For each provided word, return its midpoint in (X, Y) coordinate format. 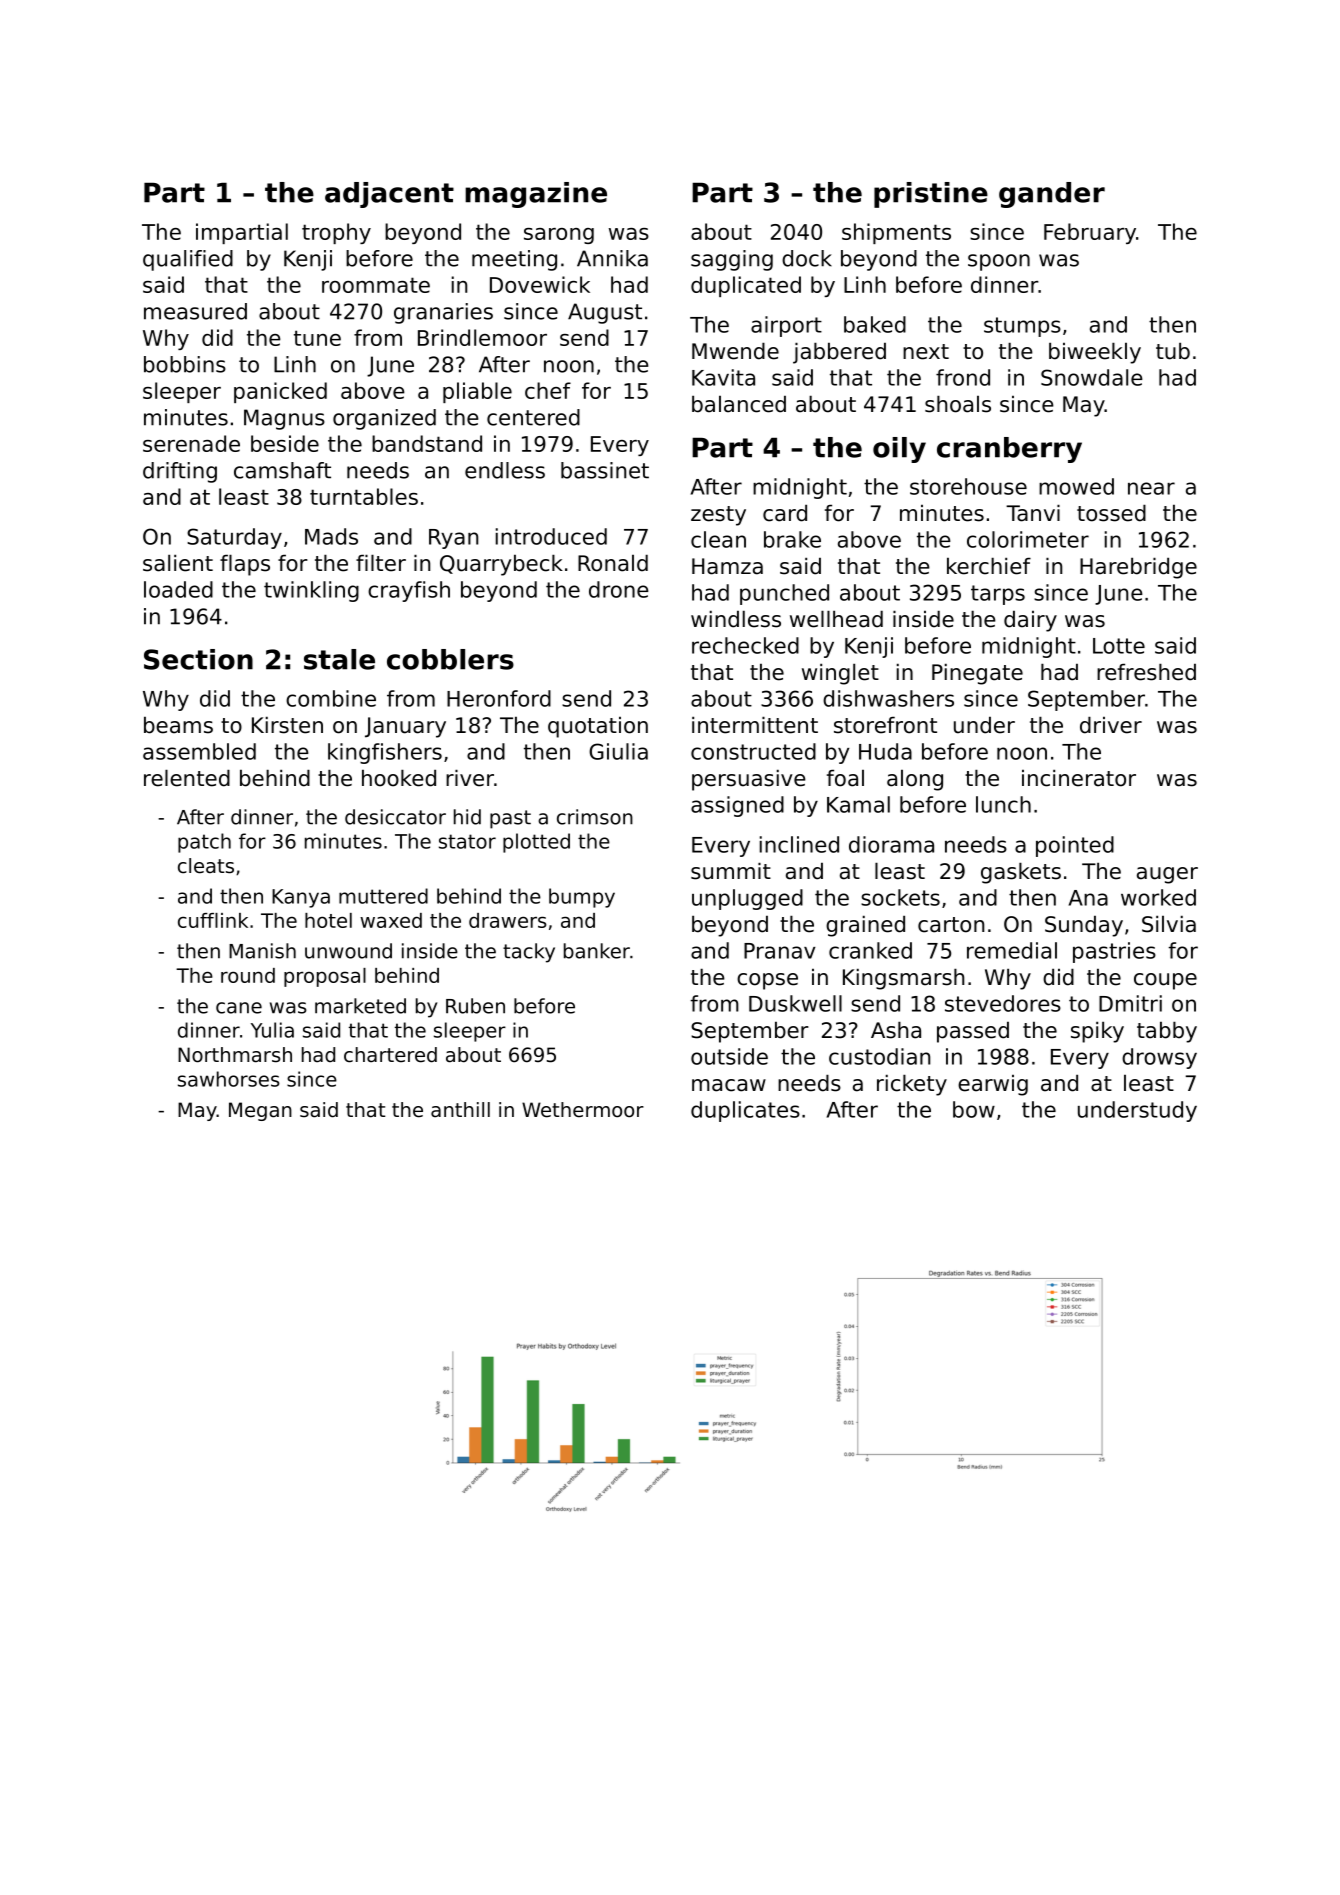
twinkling (311, 591)
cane (239, 1008)
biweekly (1095, 353)
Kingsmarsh (903, 979)
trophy (336, 233)
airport (786, 326)
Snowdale (1092, 377)
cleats (206, 866)
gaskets (1021, 873)
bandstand (427, 443)
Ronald (613, 563)
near (1151, 488)
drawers (508, 920)
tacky (529, 953)
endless (505, 470)
